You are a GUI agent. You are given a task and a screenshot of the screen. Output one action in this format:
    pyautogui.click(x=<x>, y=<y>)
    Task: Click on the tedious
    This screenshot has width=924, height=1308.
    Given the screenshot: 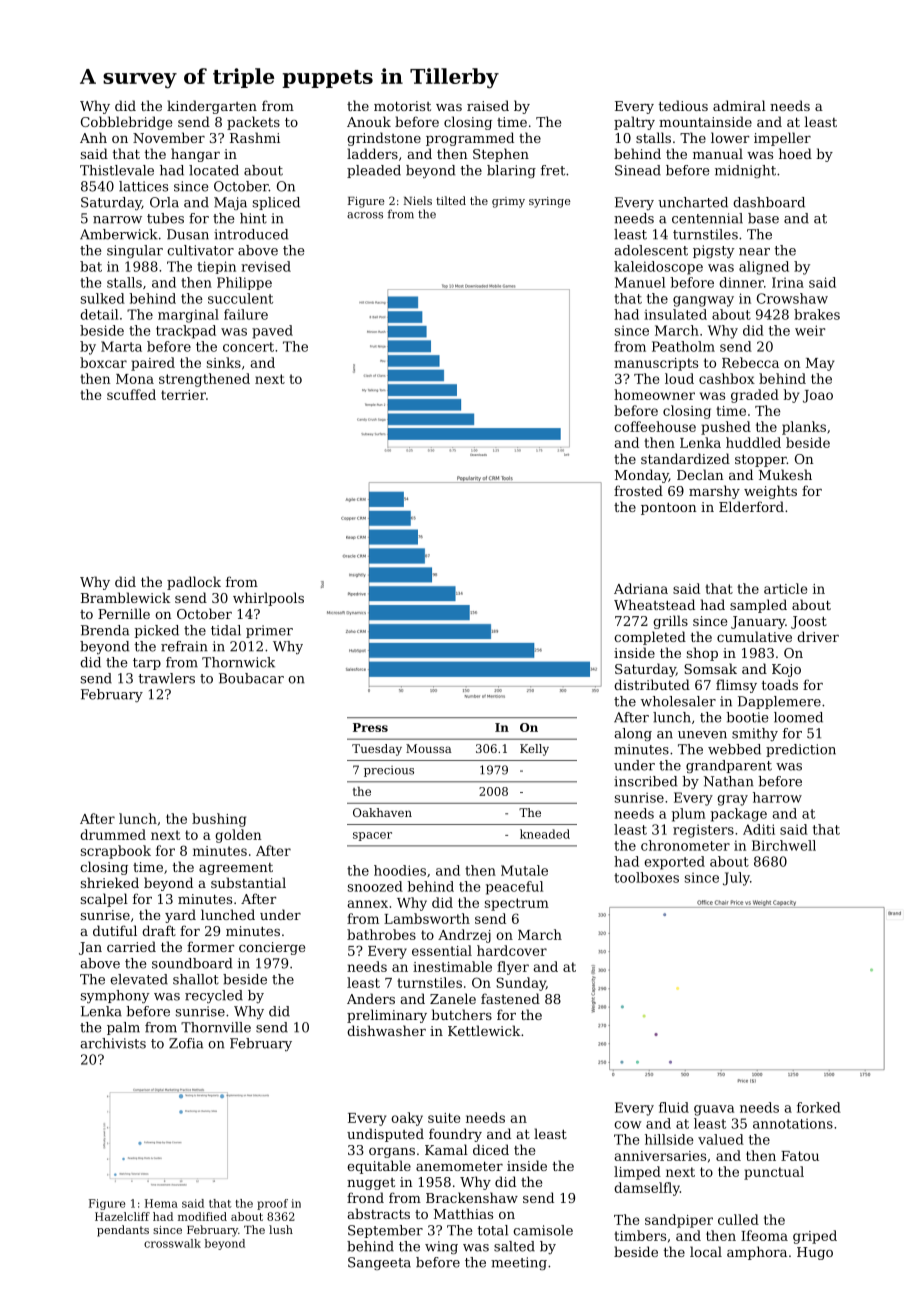 What is the action you would take?
    pyautogui.click(x=683, y=105)
